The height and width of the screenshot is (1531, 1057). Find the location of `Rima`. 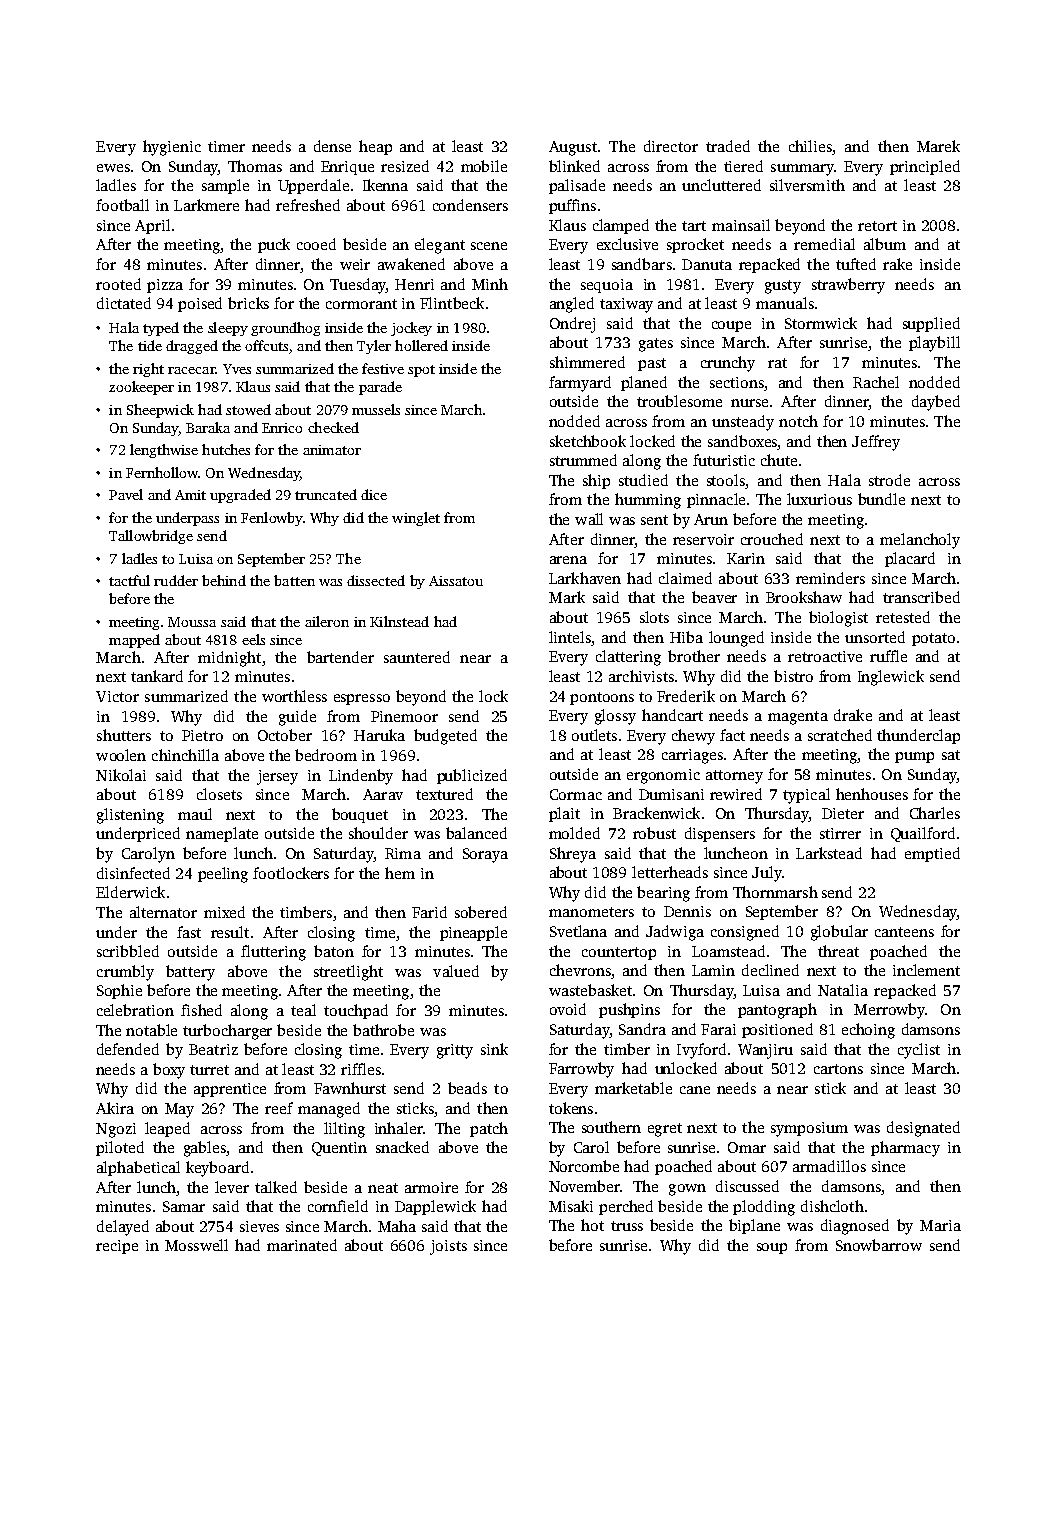

Rima is located at coordinates (403, 853).
